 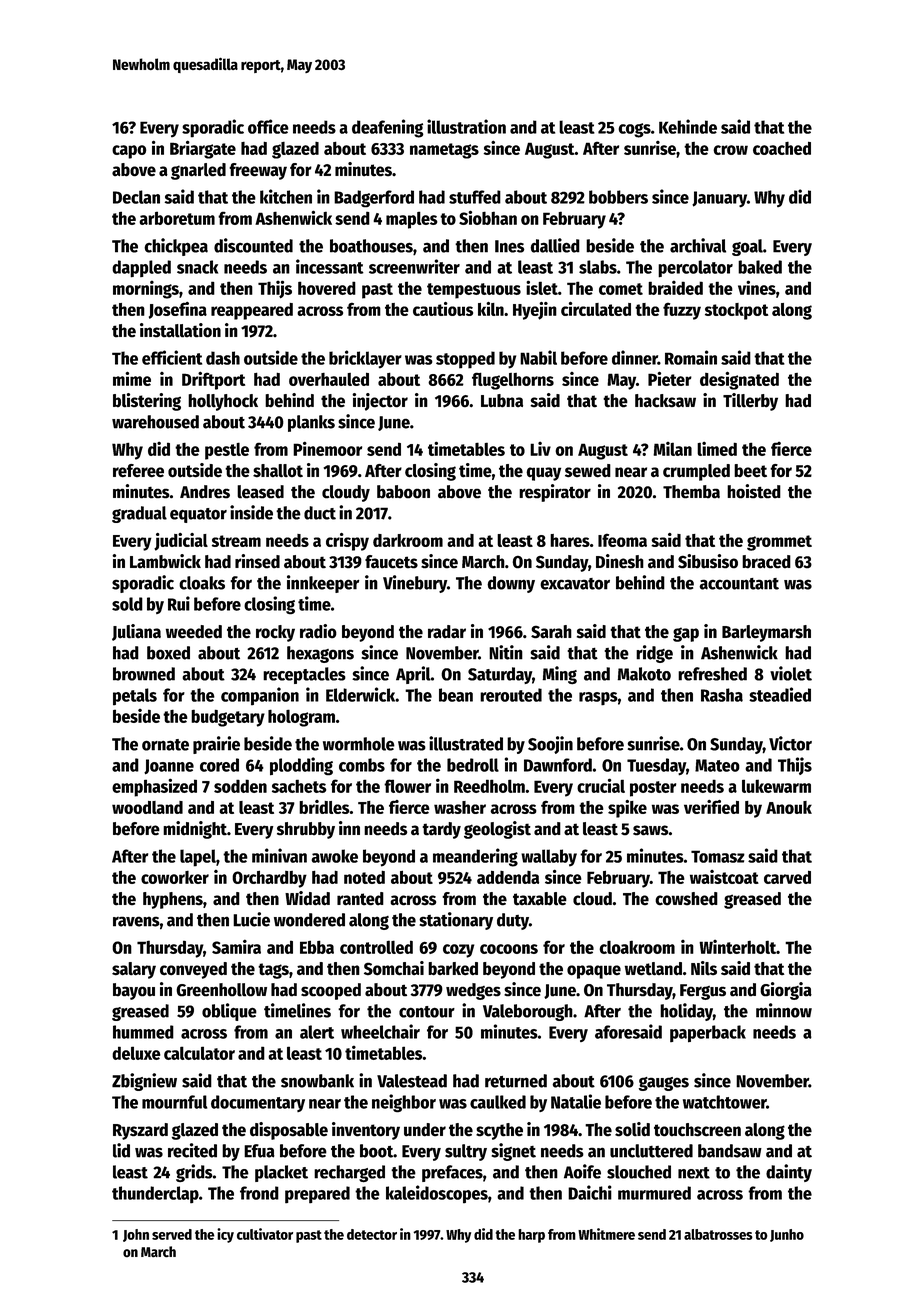 What do you see at coordinates (225, 1235) in the image?
I see `icy` at bounding box center [225, 1235].
